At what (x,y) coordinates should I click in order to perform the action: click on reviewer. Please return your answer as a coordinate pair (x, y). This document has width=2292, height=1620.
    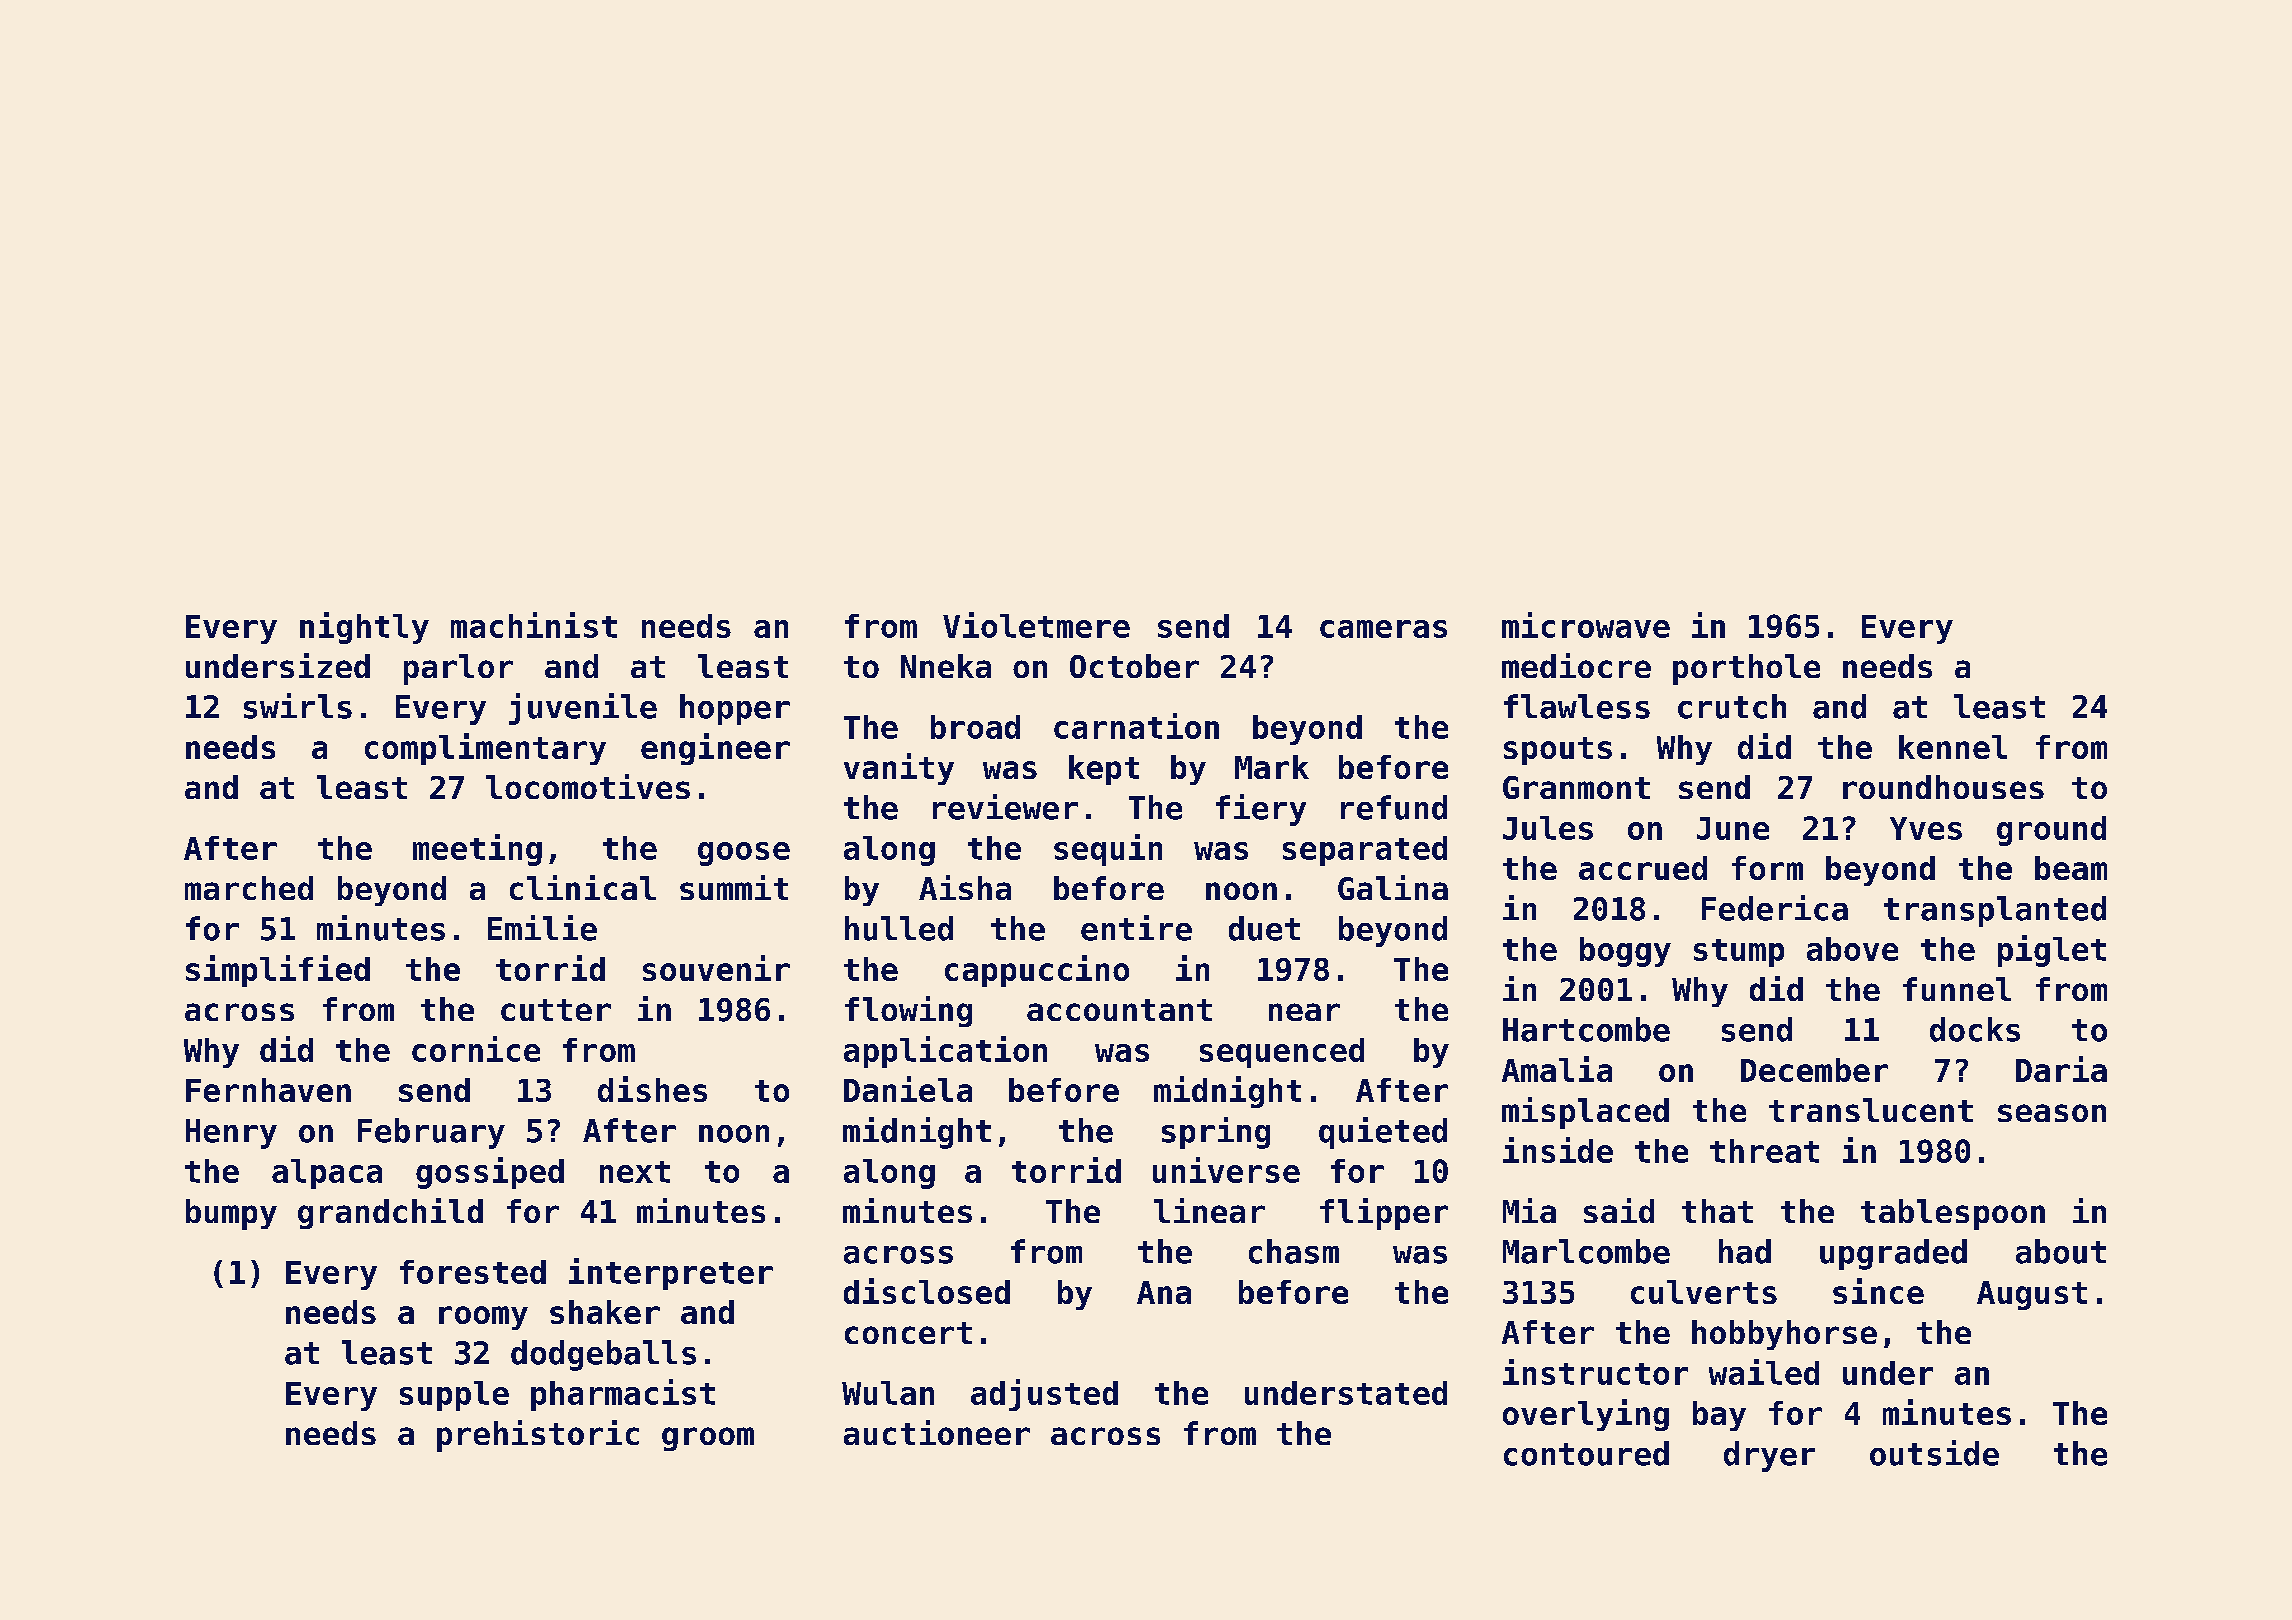
    Looking at the image, I should click on (1005, 807).
